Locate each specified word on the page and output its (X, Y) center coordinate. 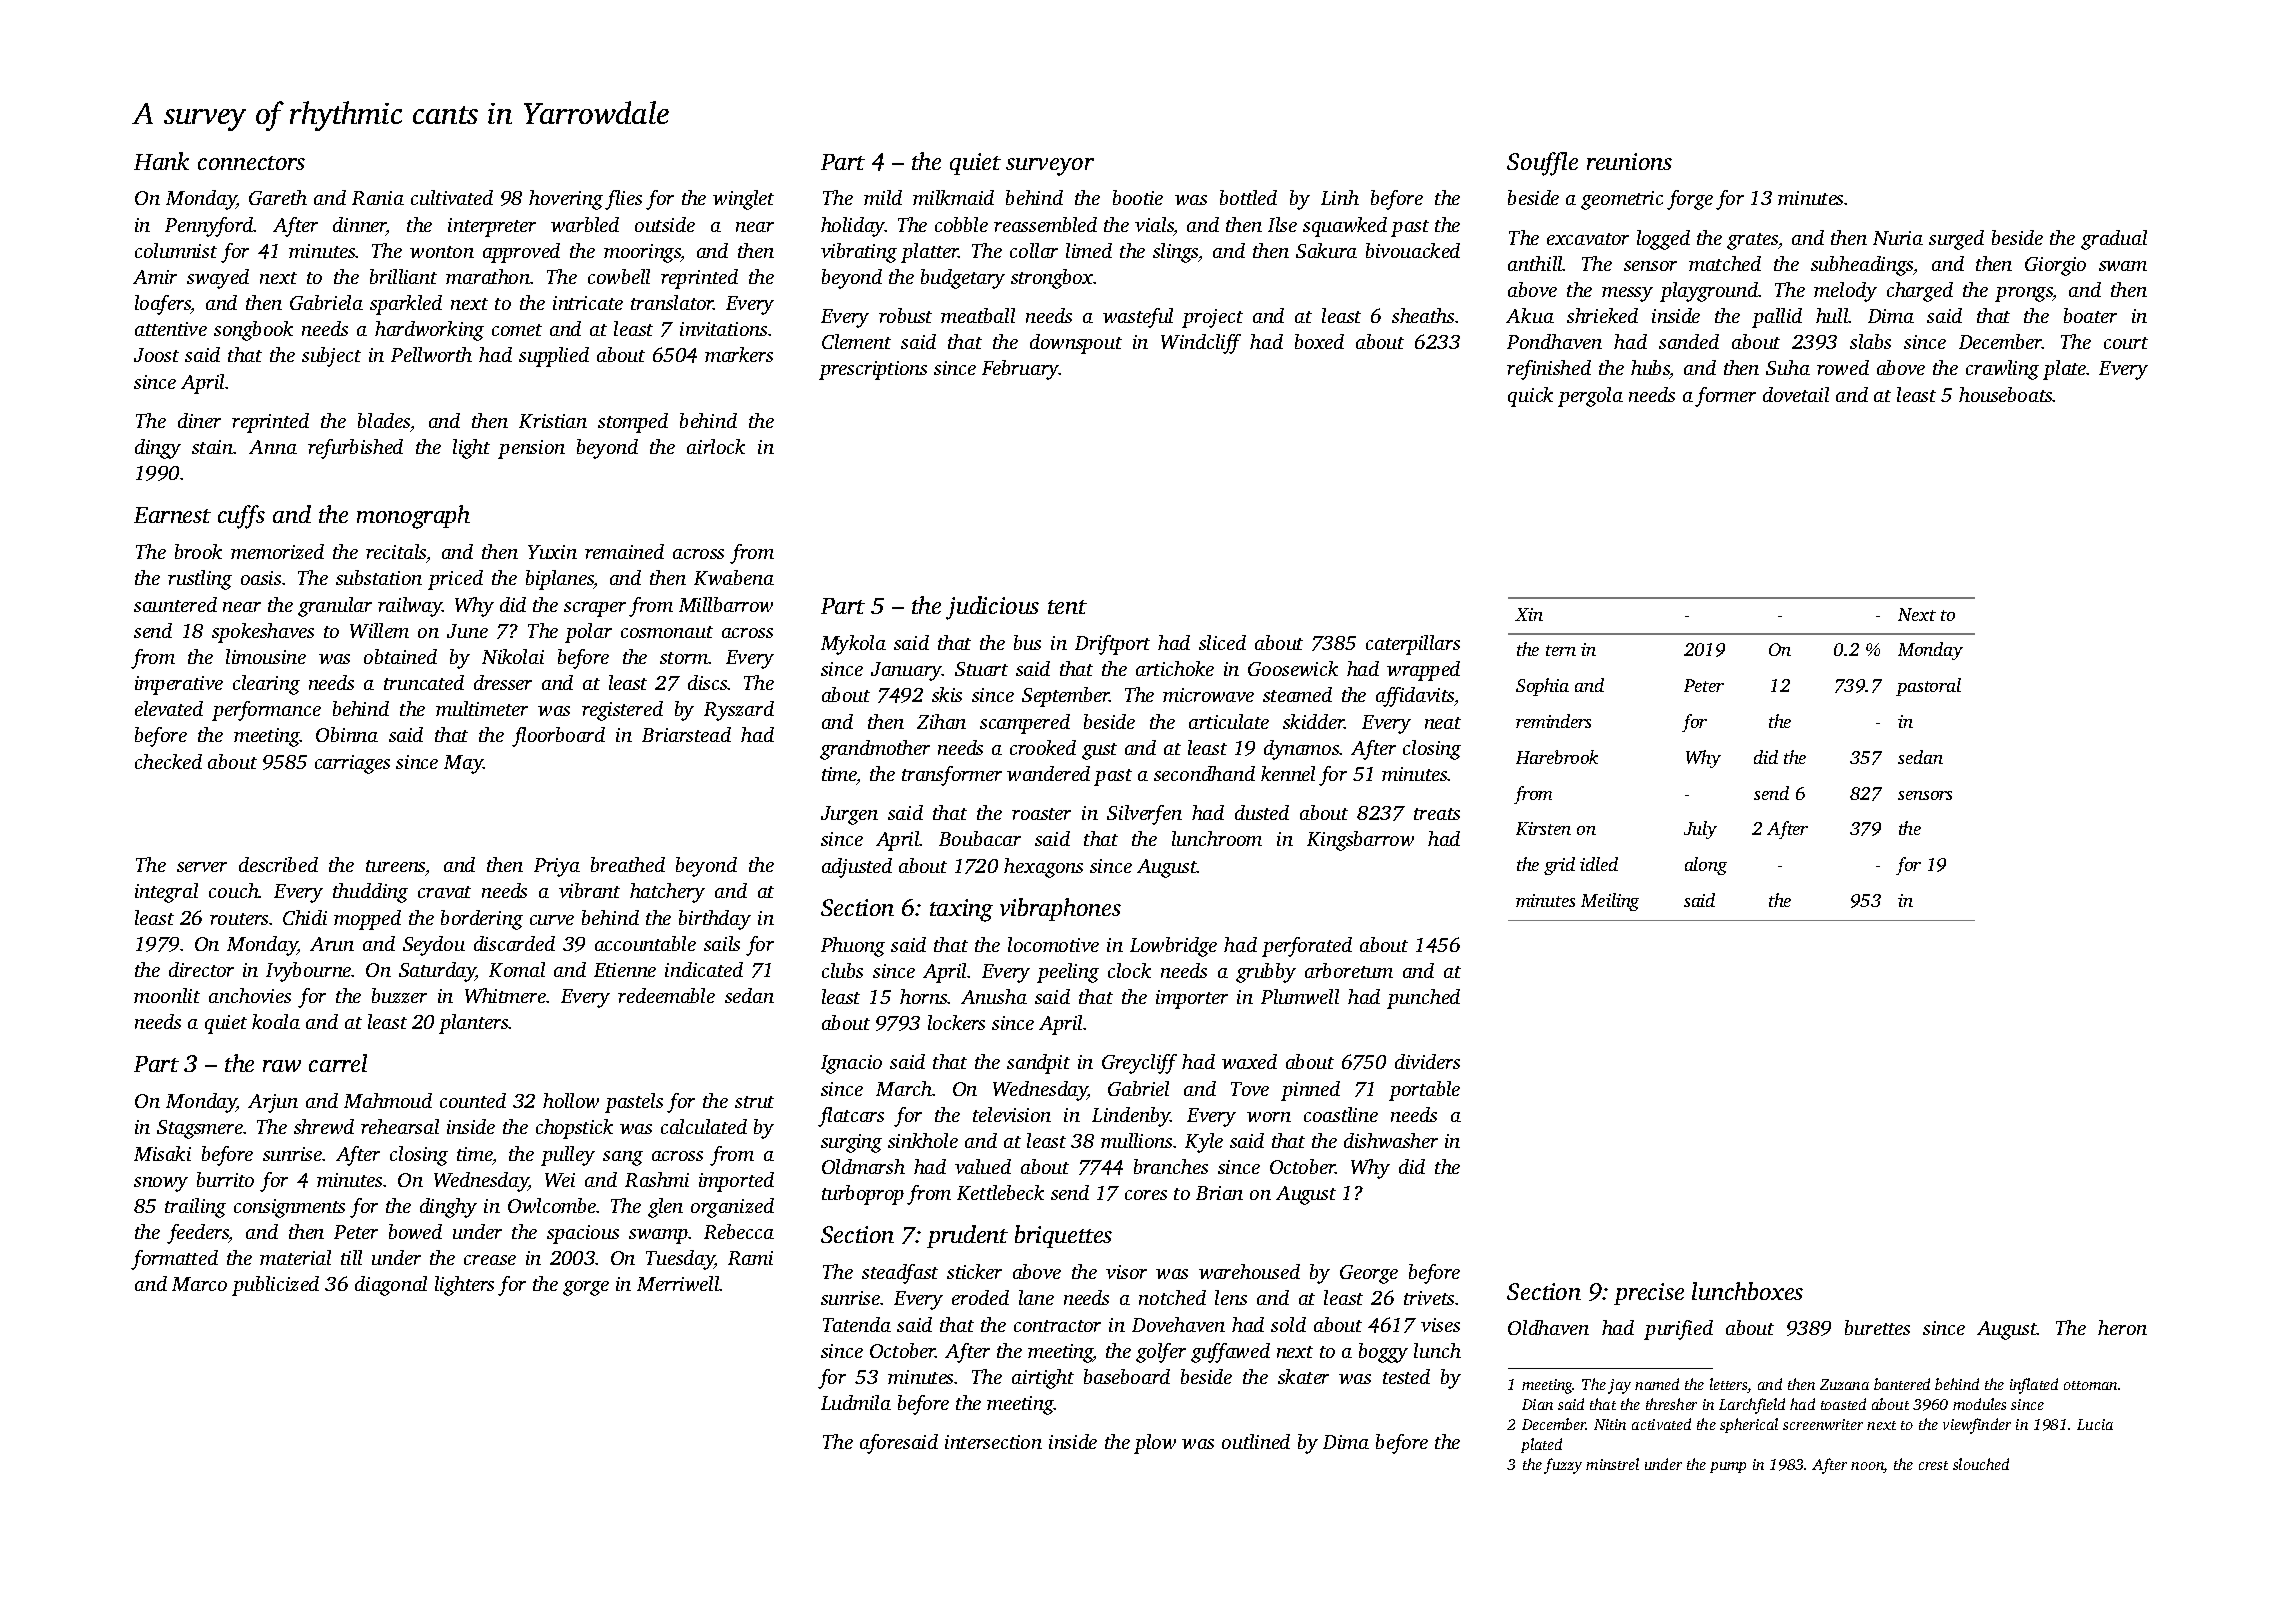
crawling (2002, 370)
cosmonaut (667, 632)
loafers (163, 305)
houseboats (2006, 394)
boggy (1383, 1353)
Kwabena (734, 577)
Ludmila (856, 1402)
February (1020, 370)
